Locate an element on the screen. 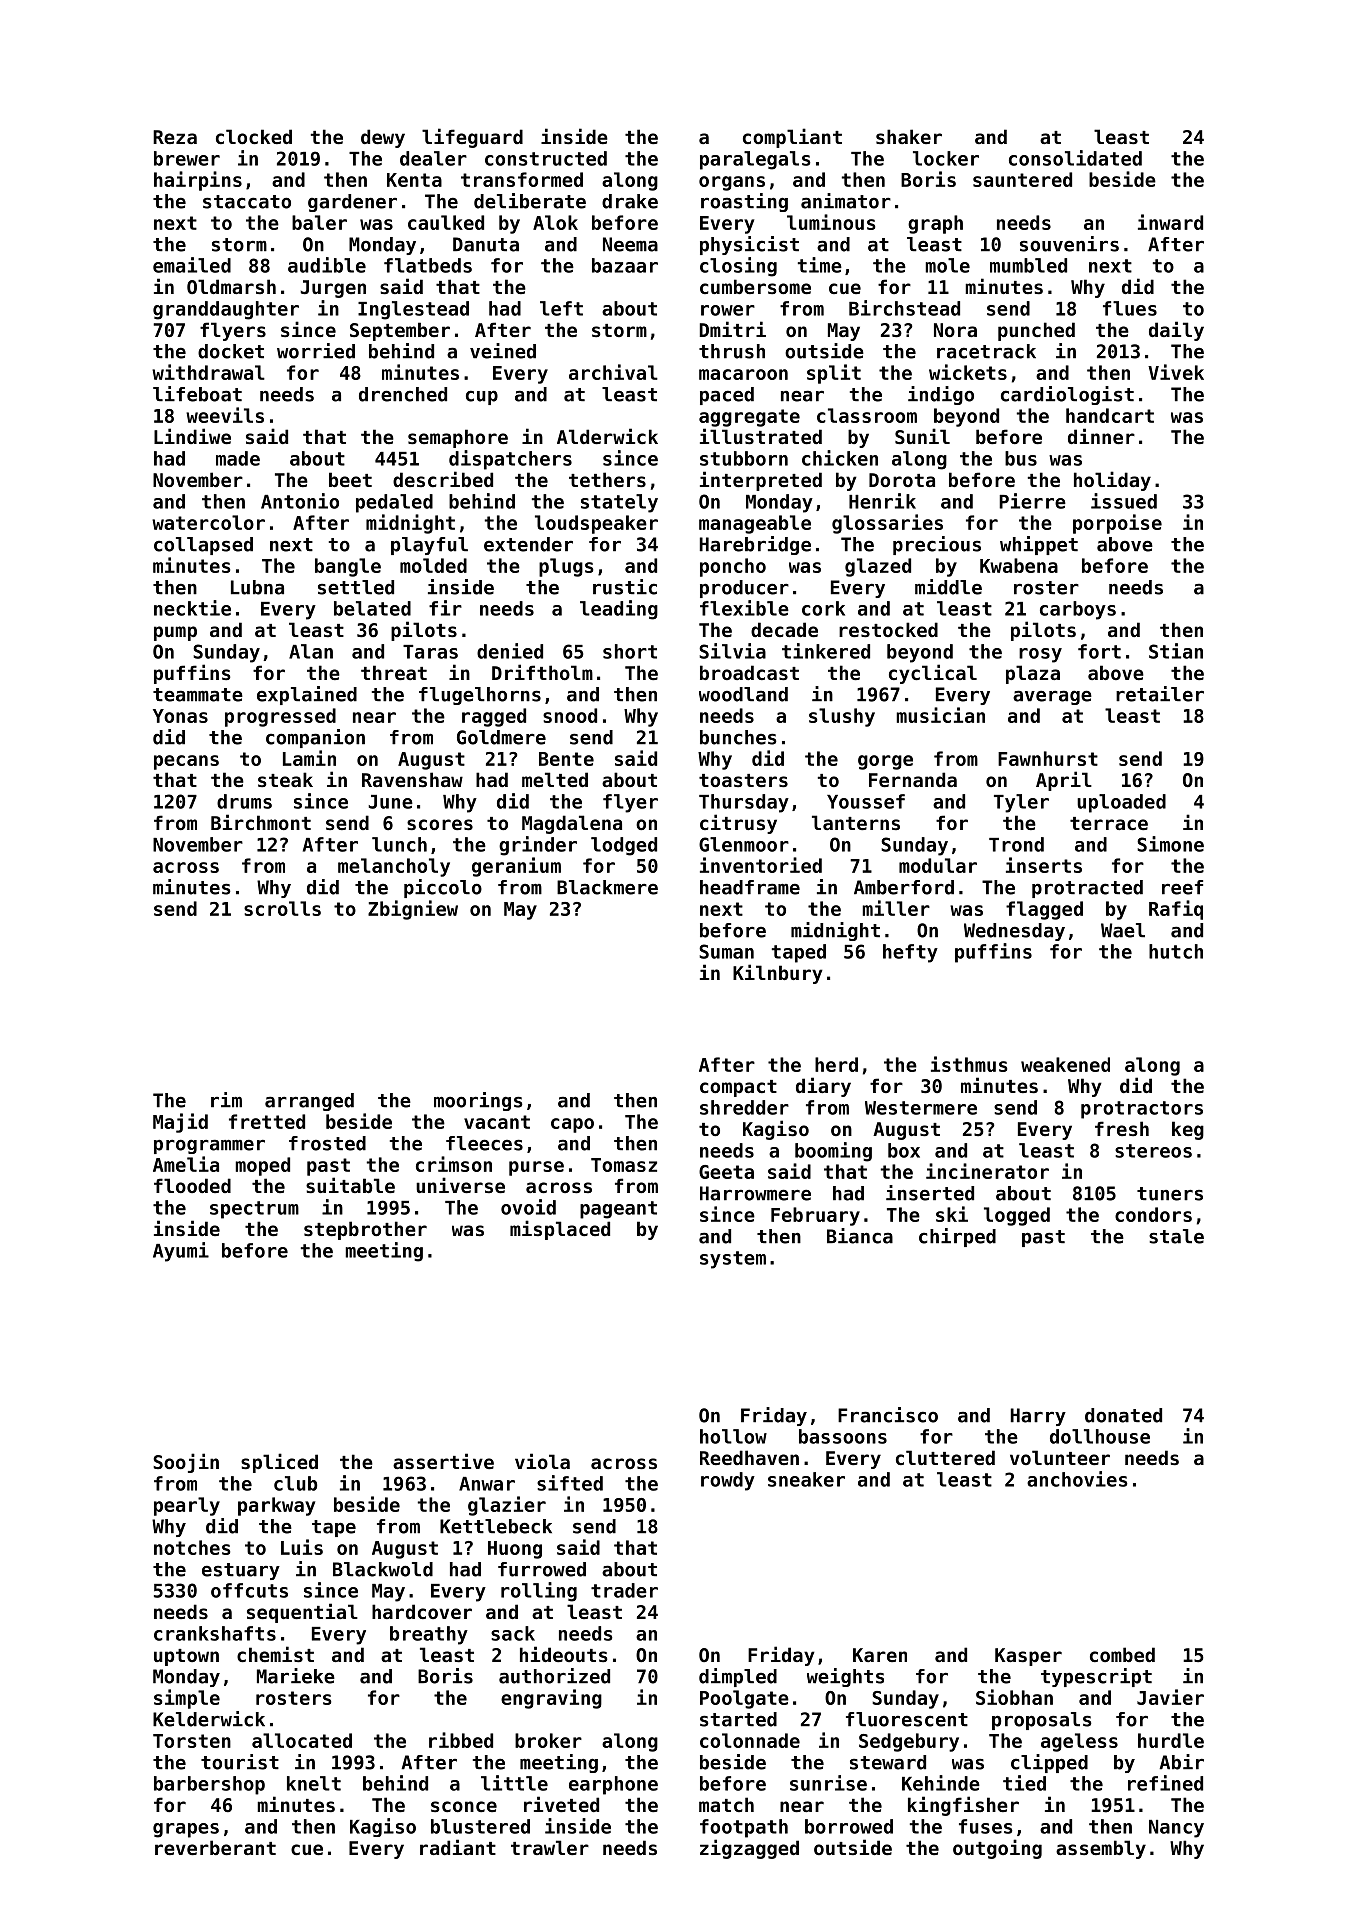 The height and width of the screenshot is (1919, 1357). booming is located at coordinates (833, 1152).
